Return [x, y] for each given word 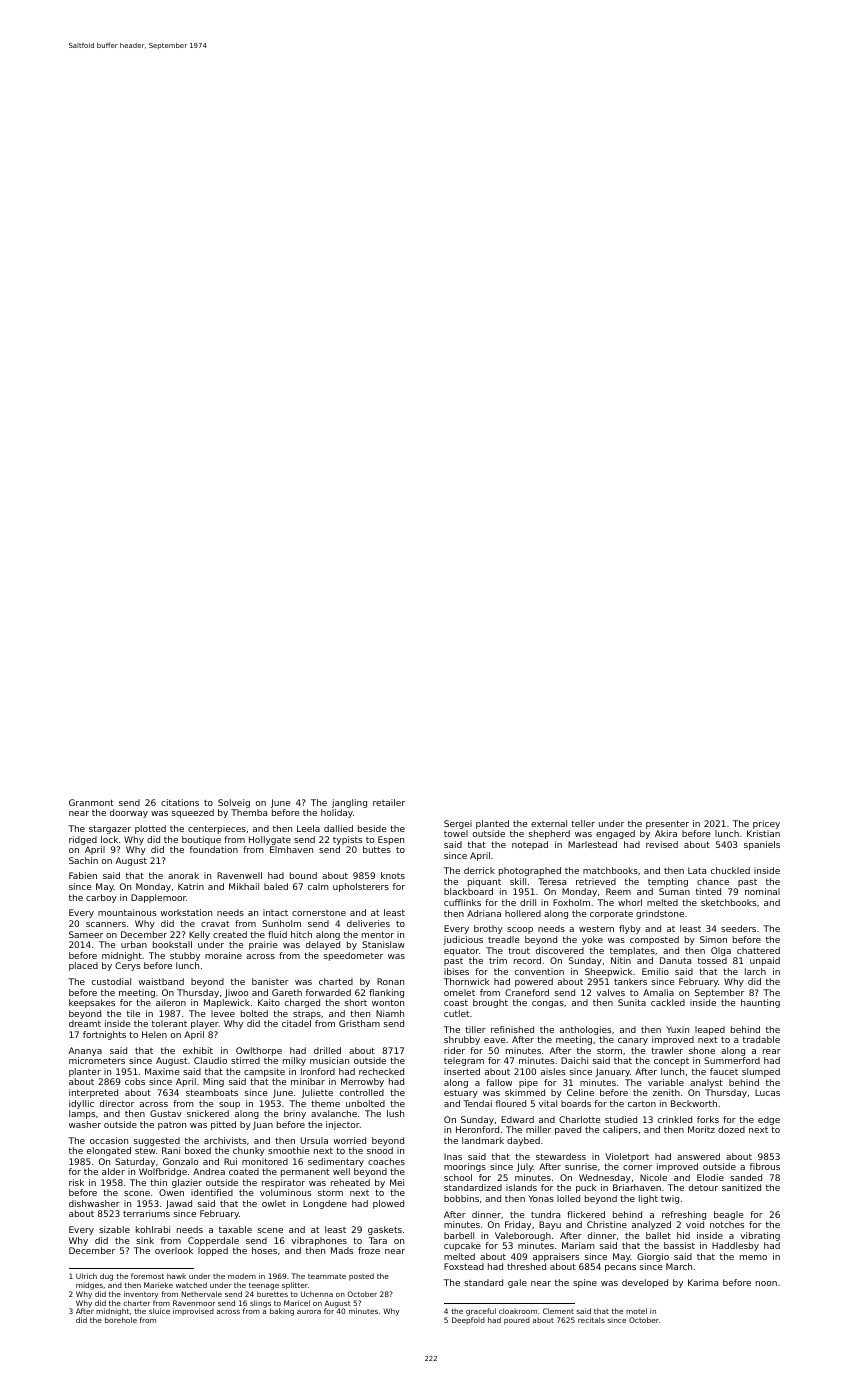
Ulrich [86, 1276]
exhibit [198, 1050]
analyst [706, 1083]
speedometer [353, 956]
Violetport [627, 1157]
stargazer [110, 829]
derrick [479, 870]
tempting [668, 882]
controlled [362, 1092]
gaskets [385, 1230]
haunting [760, 1003]
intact [275, 912]
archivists [225, 1140]
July [525, 1167]
